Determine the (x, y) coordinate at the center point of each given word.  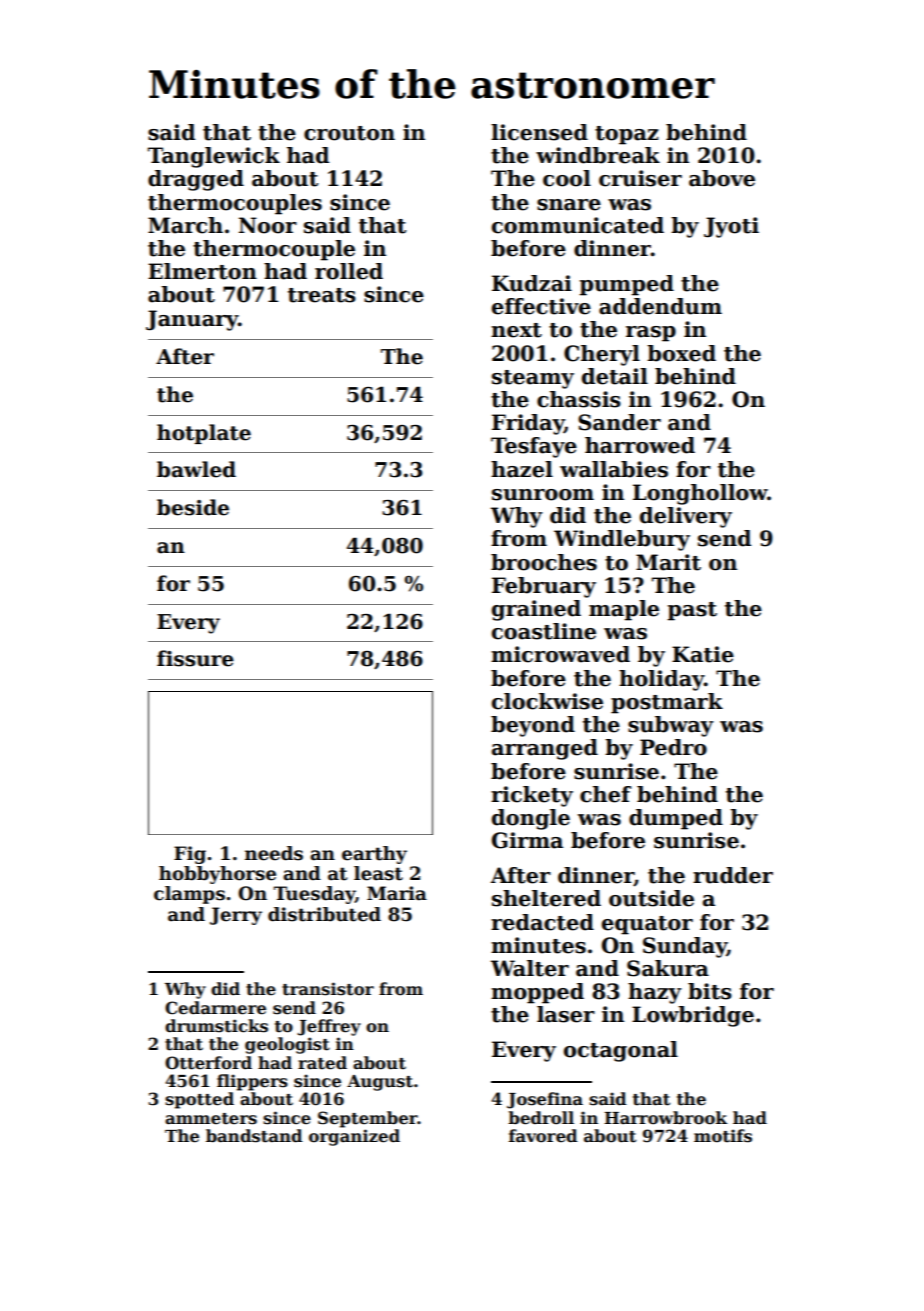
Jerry (236, 916)
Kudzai (532, 283)
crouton (349, 133)
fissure (195, 658)
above (722, 178)
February (544, 587)
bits (710, 991)
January (192, 320)
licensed (539, 132)
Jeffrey (329, 1027)
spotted (199, 1100)
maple (624, 610)
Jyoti (731, 227)
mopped (537, 993)
